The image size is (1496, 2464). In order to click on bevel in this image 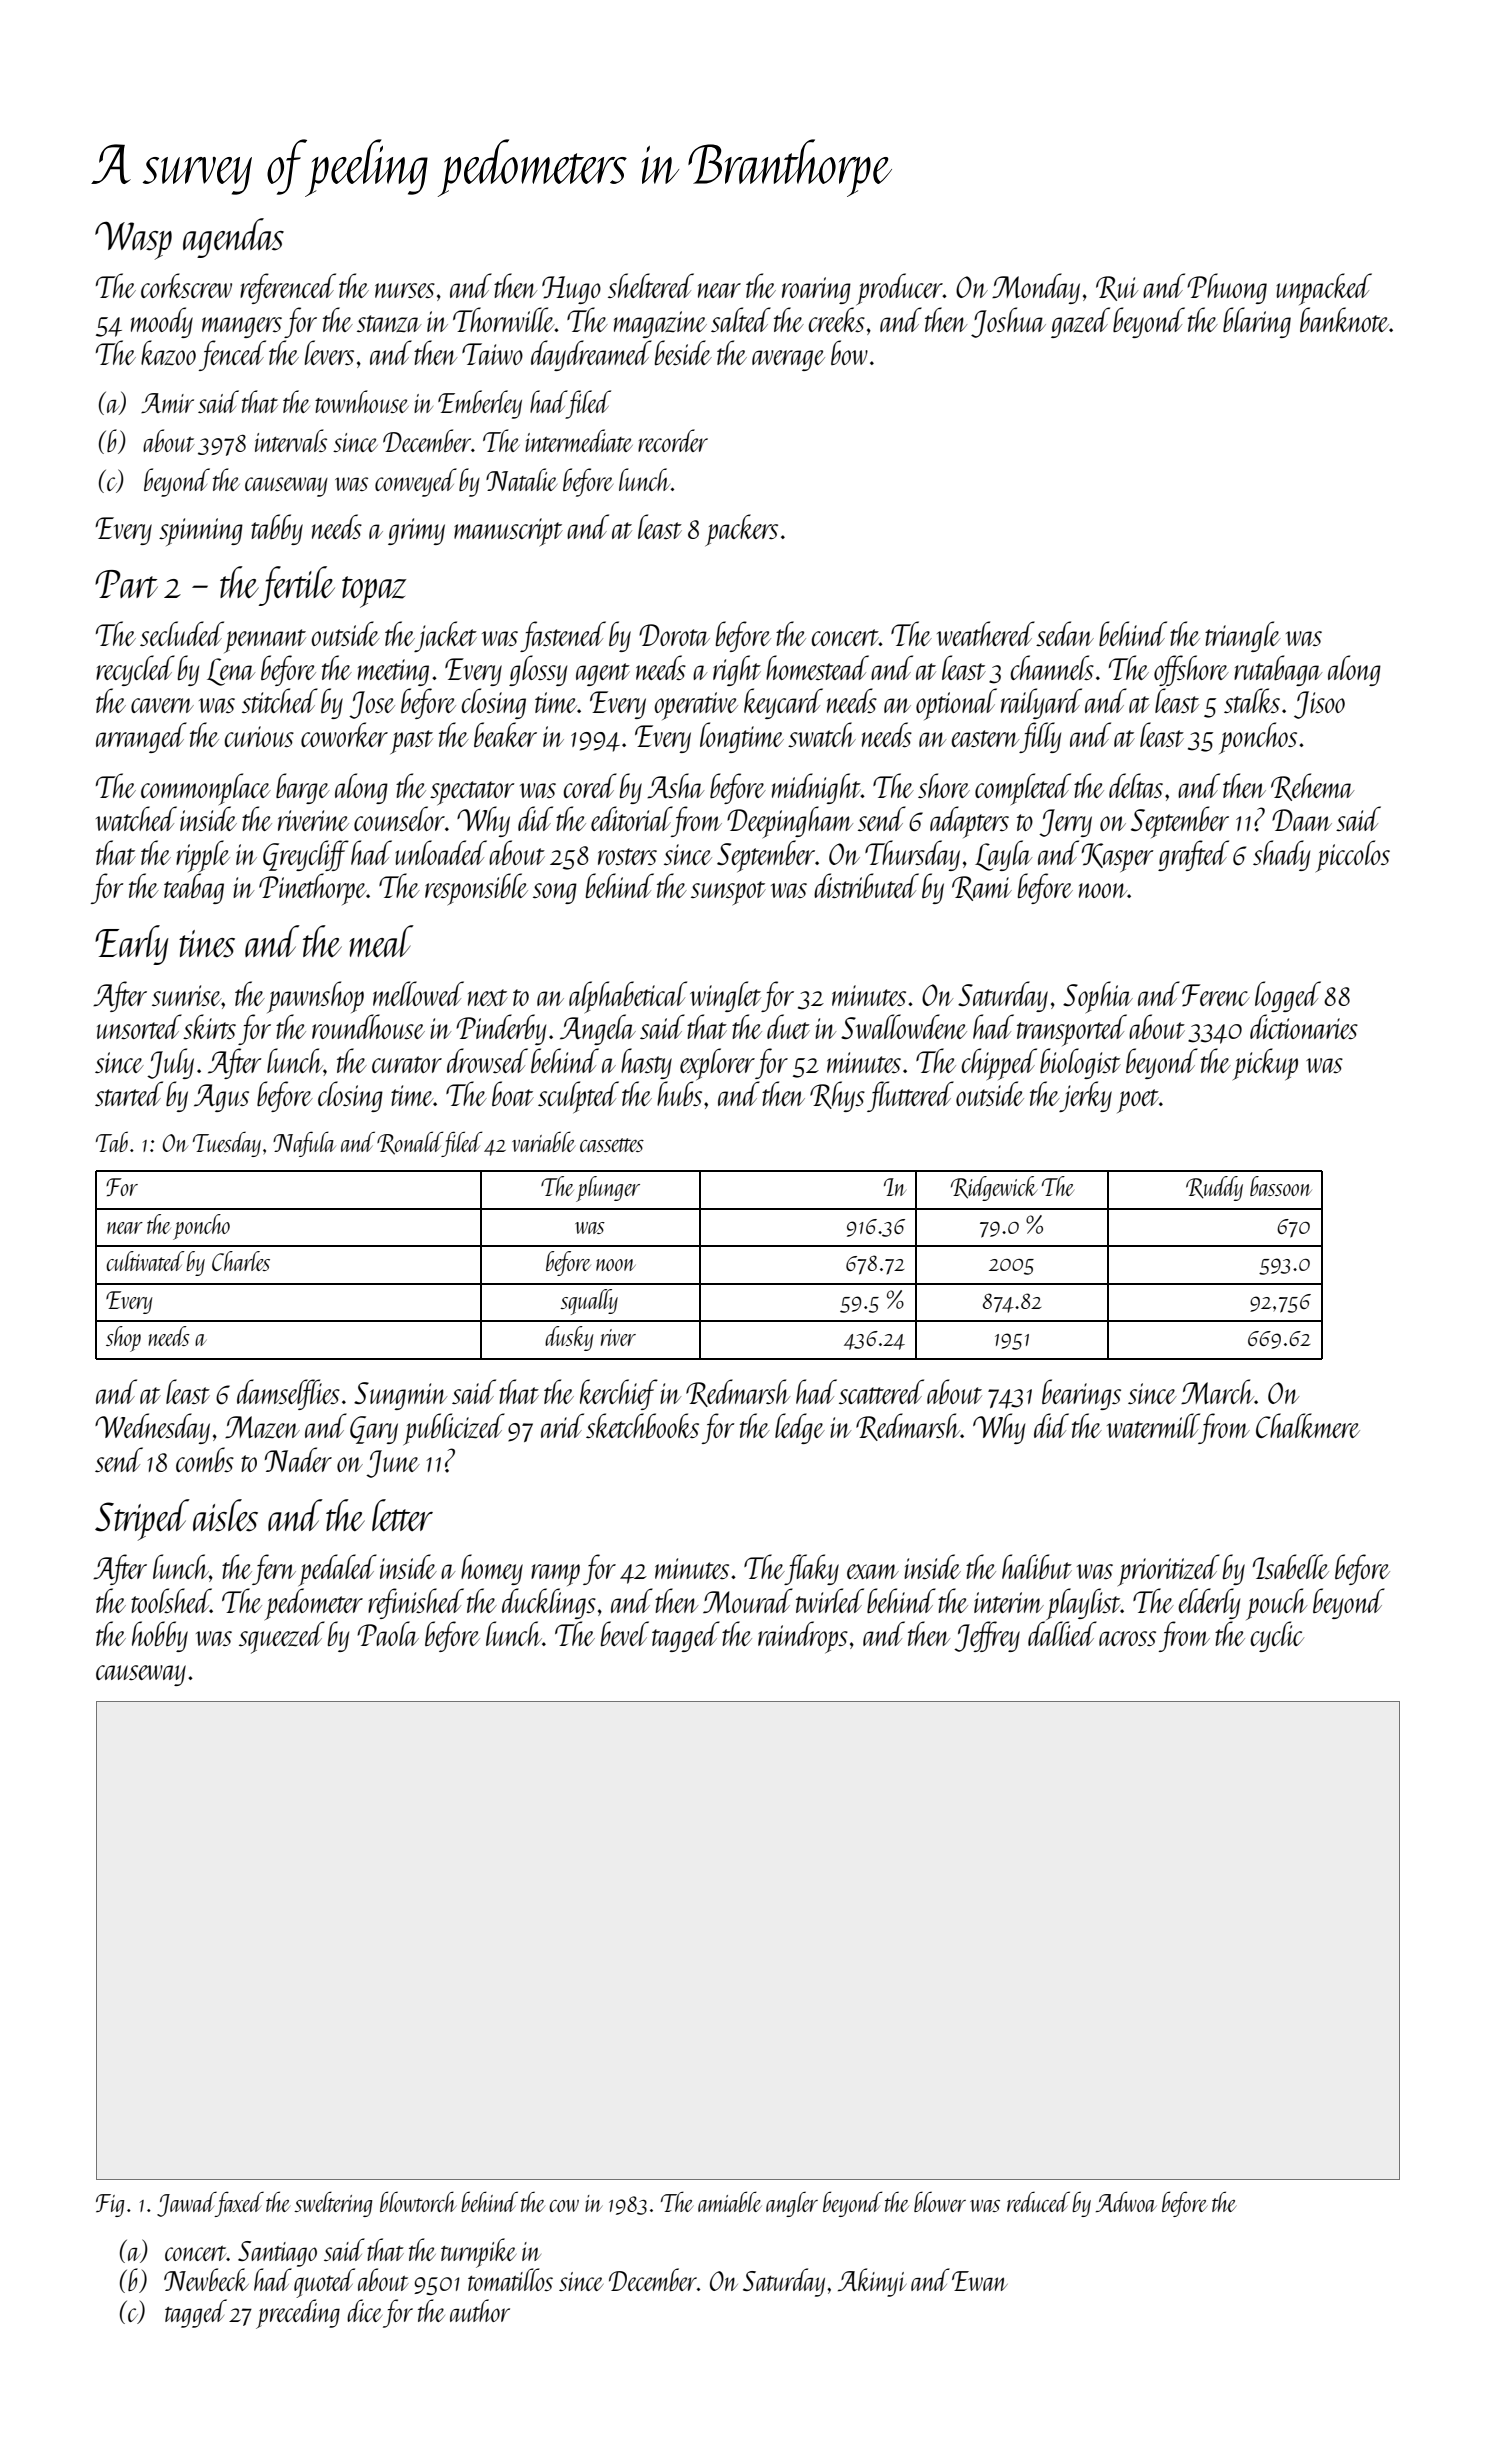, I will do `click(624, 1633)`.
